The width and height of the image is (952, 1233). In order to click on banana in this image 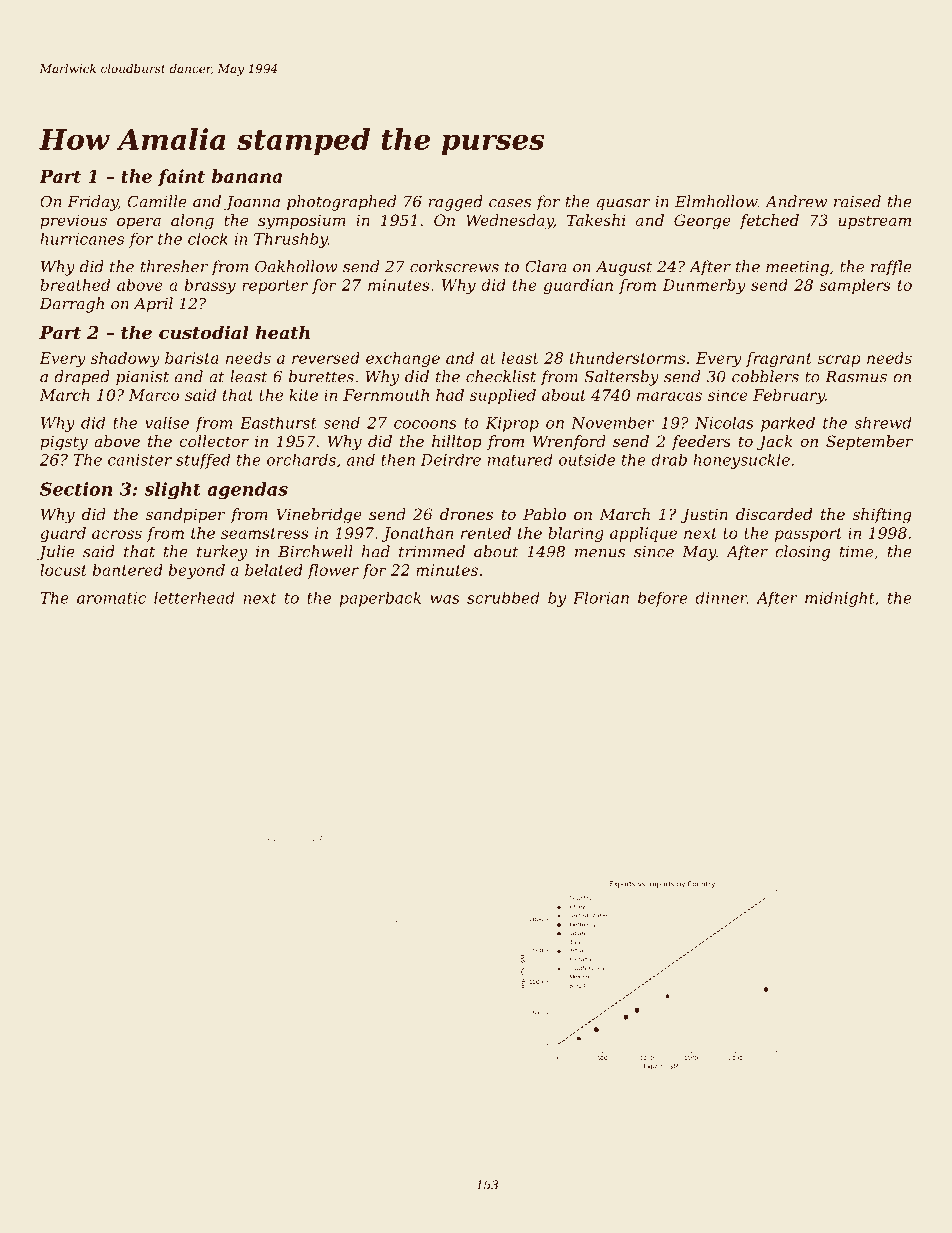, I will do `click(247, 176)`.
